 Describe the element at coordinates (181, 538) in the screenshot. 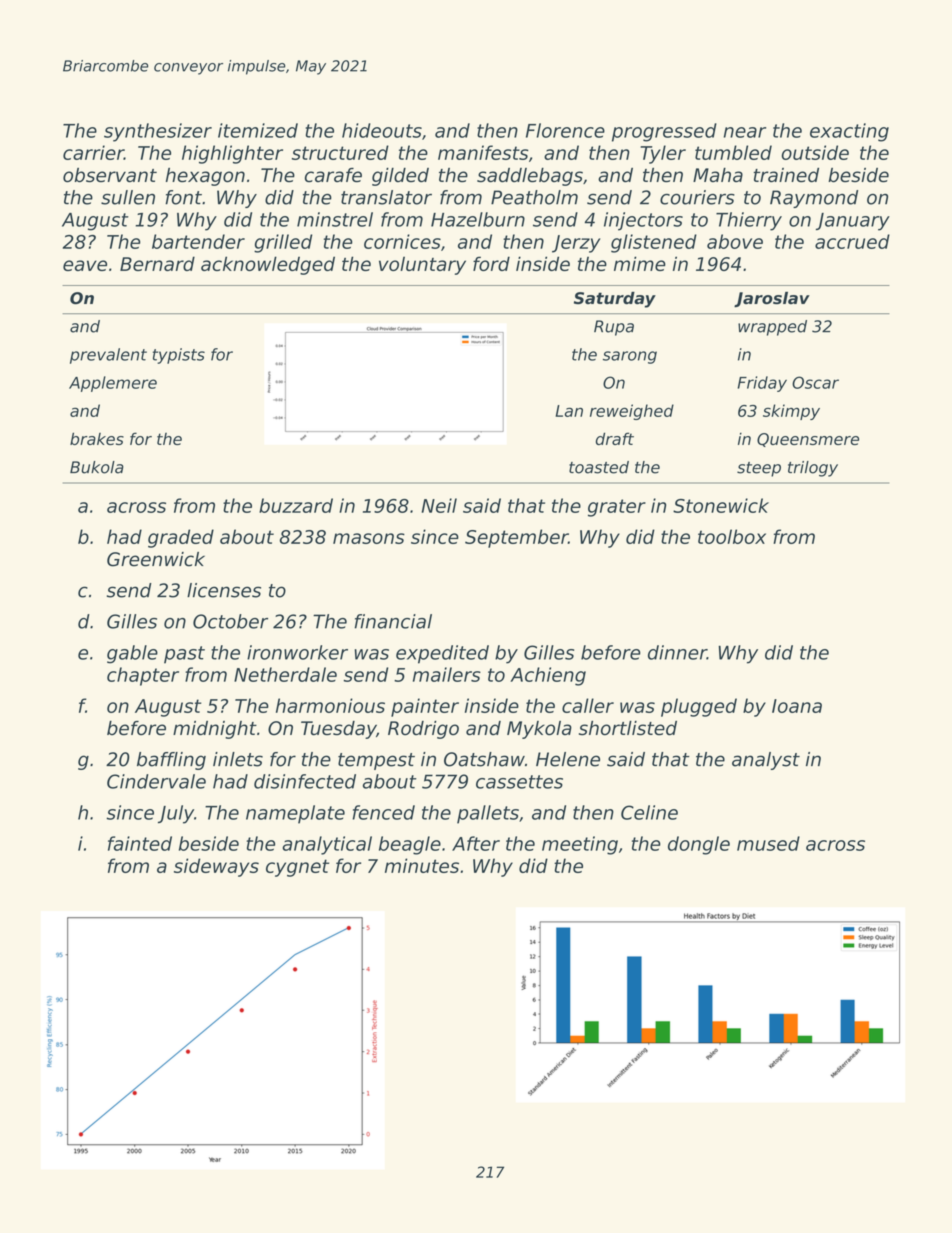

I see `graded` at that location.
